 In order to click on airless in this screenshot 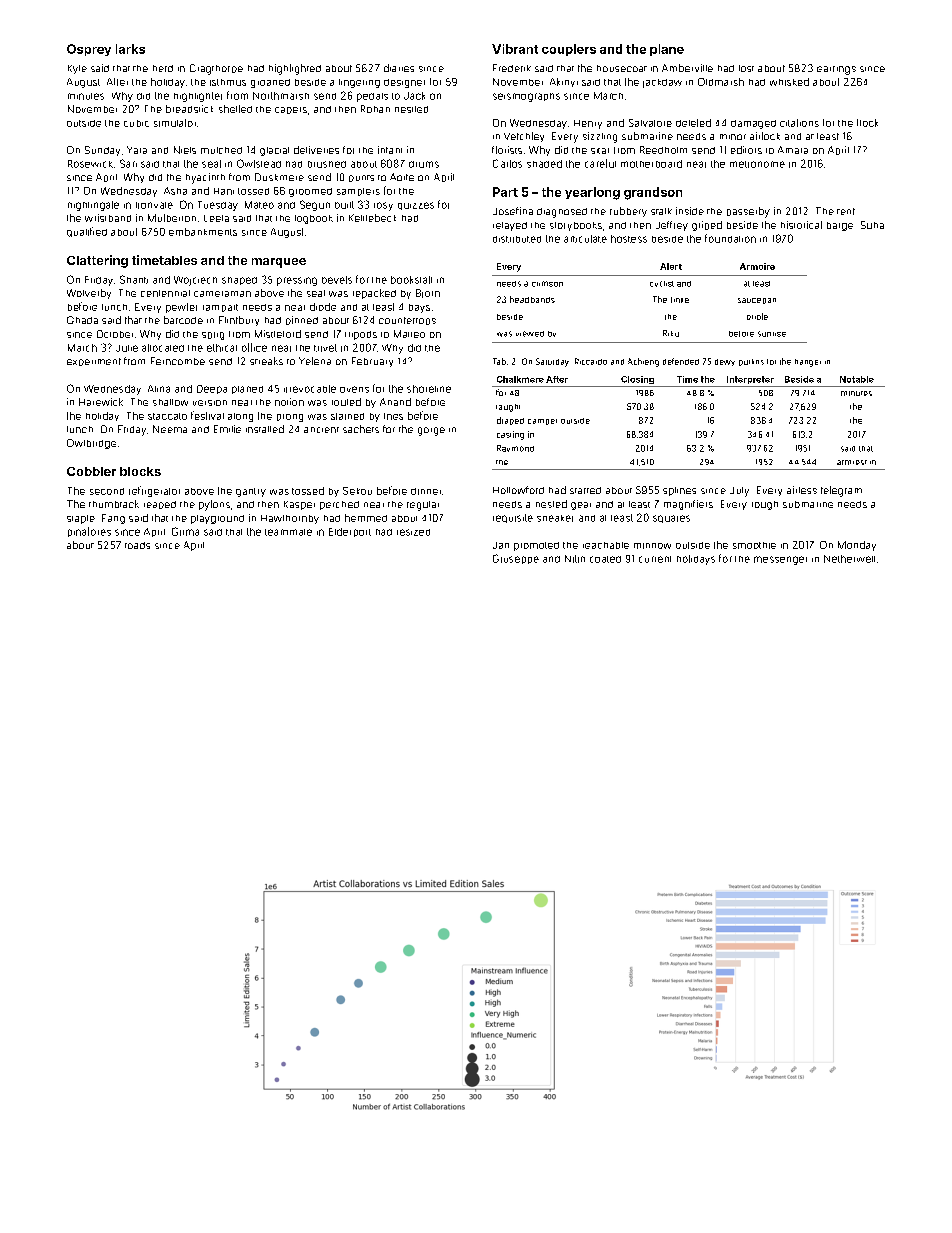, I will do `click(802, 490)`.
